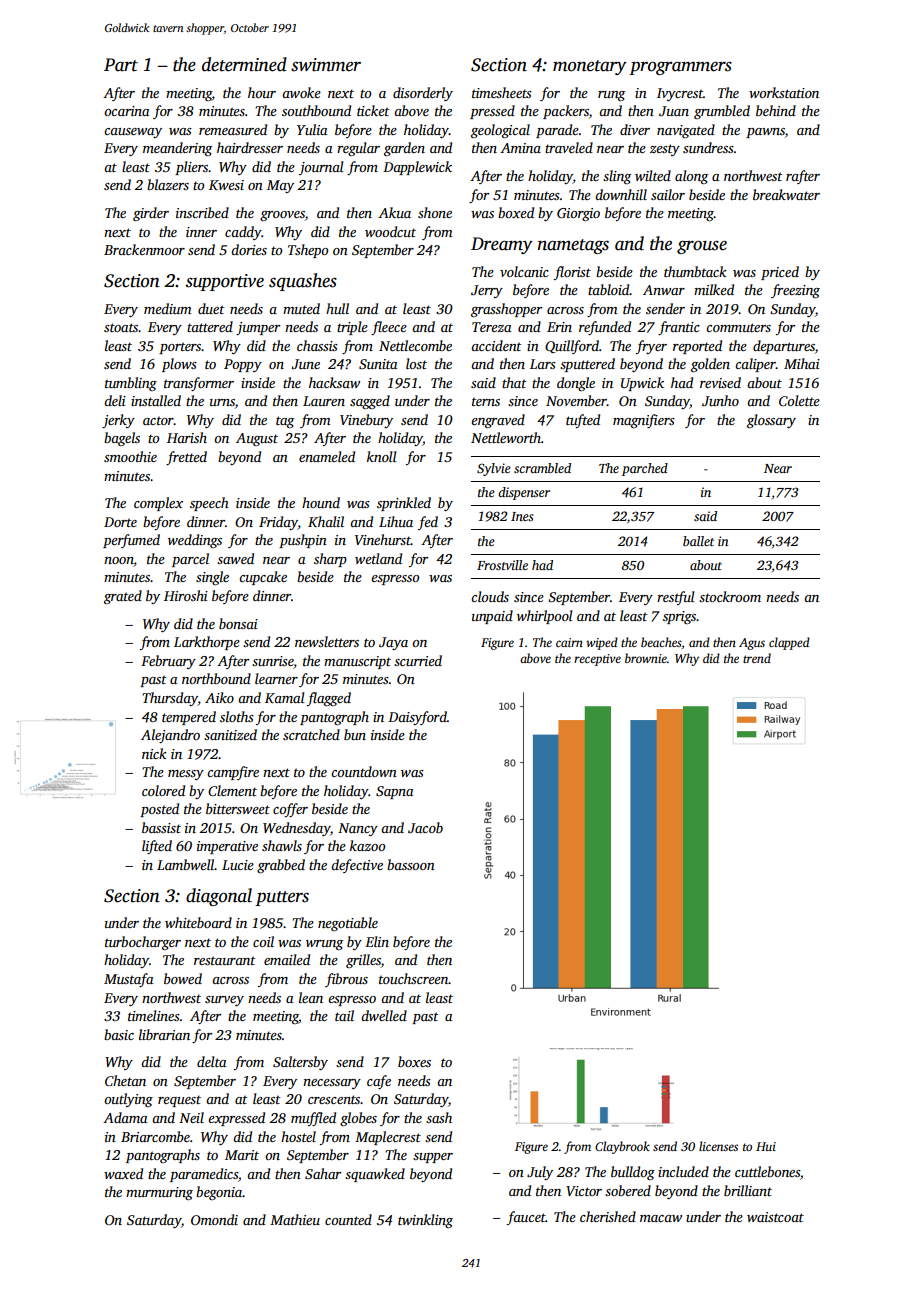 This screenshot has height=1308, width=924. Describe the element at coordinates (757, 658) in the screenshot. I see `trend` at that location.
